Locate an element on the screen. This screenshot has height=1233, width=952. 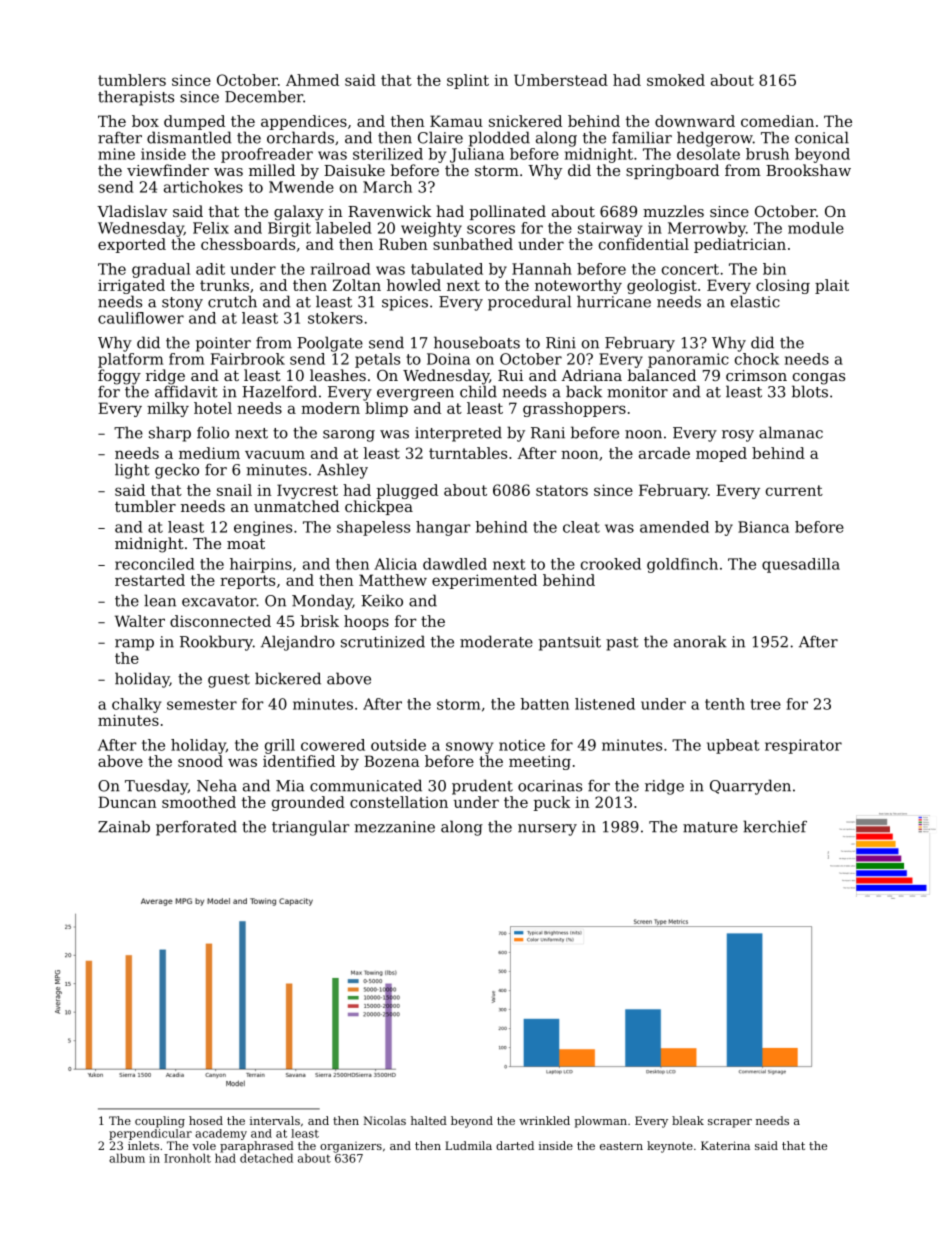
reconciled is located at coordinates (155, 564).
